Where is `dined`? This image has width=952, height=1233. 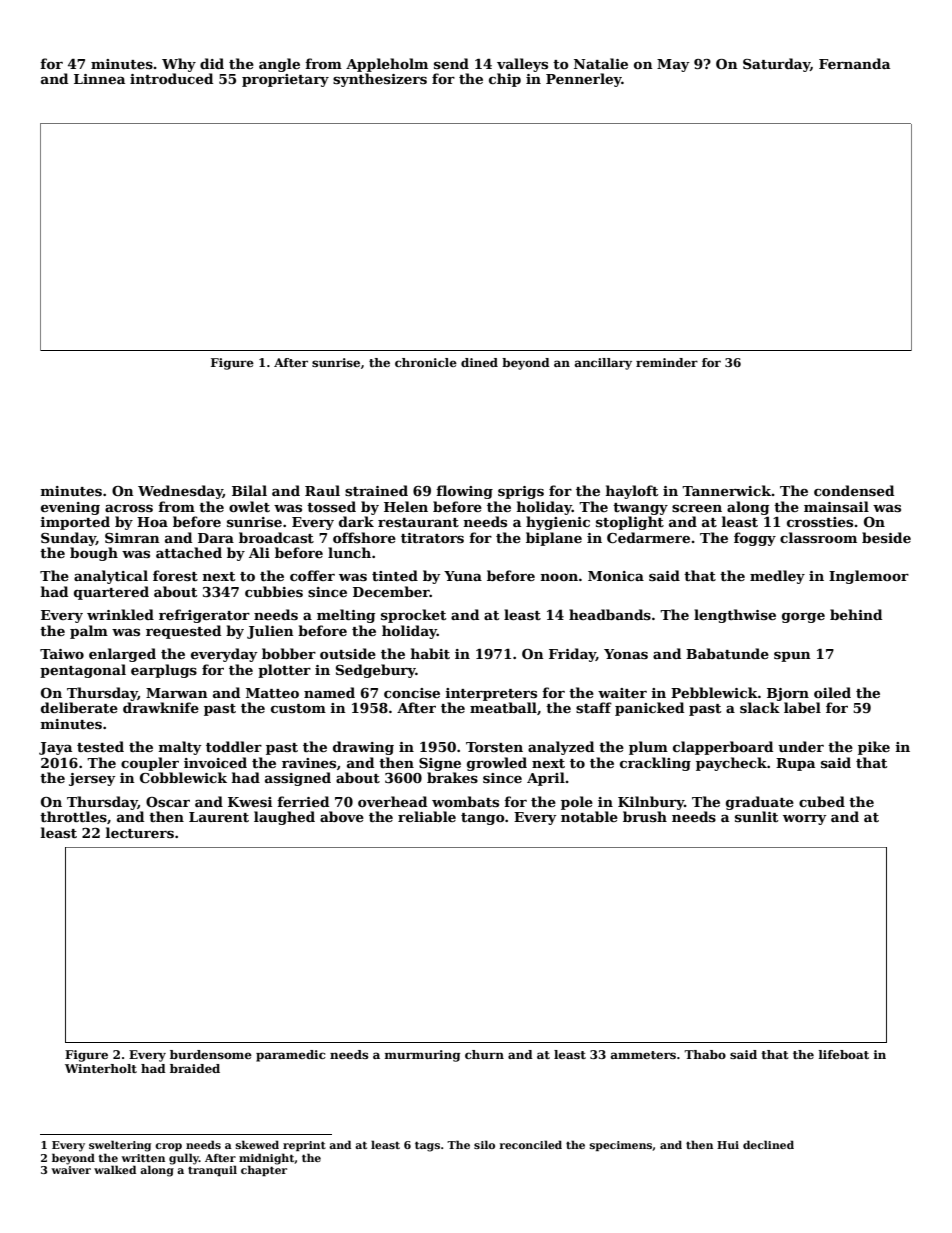
dined is located at coordinates (479, 362).
